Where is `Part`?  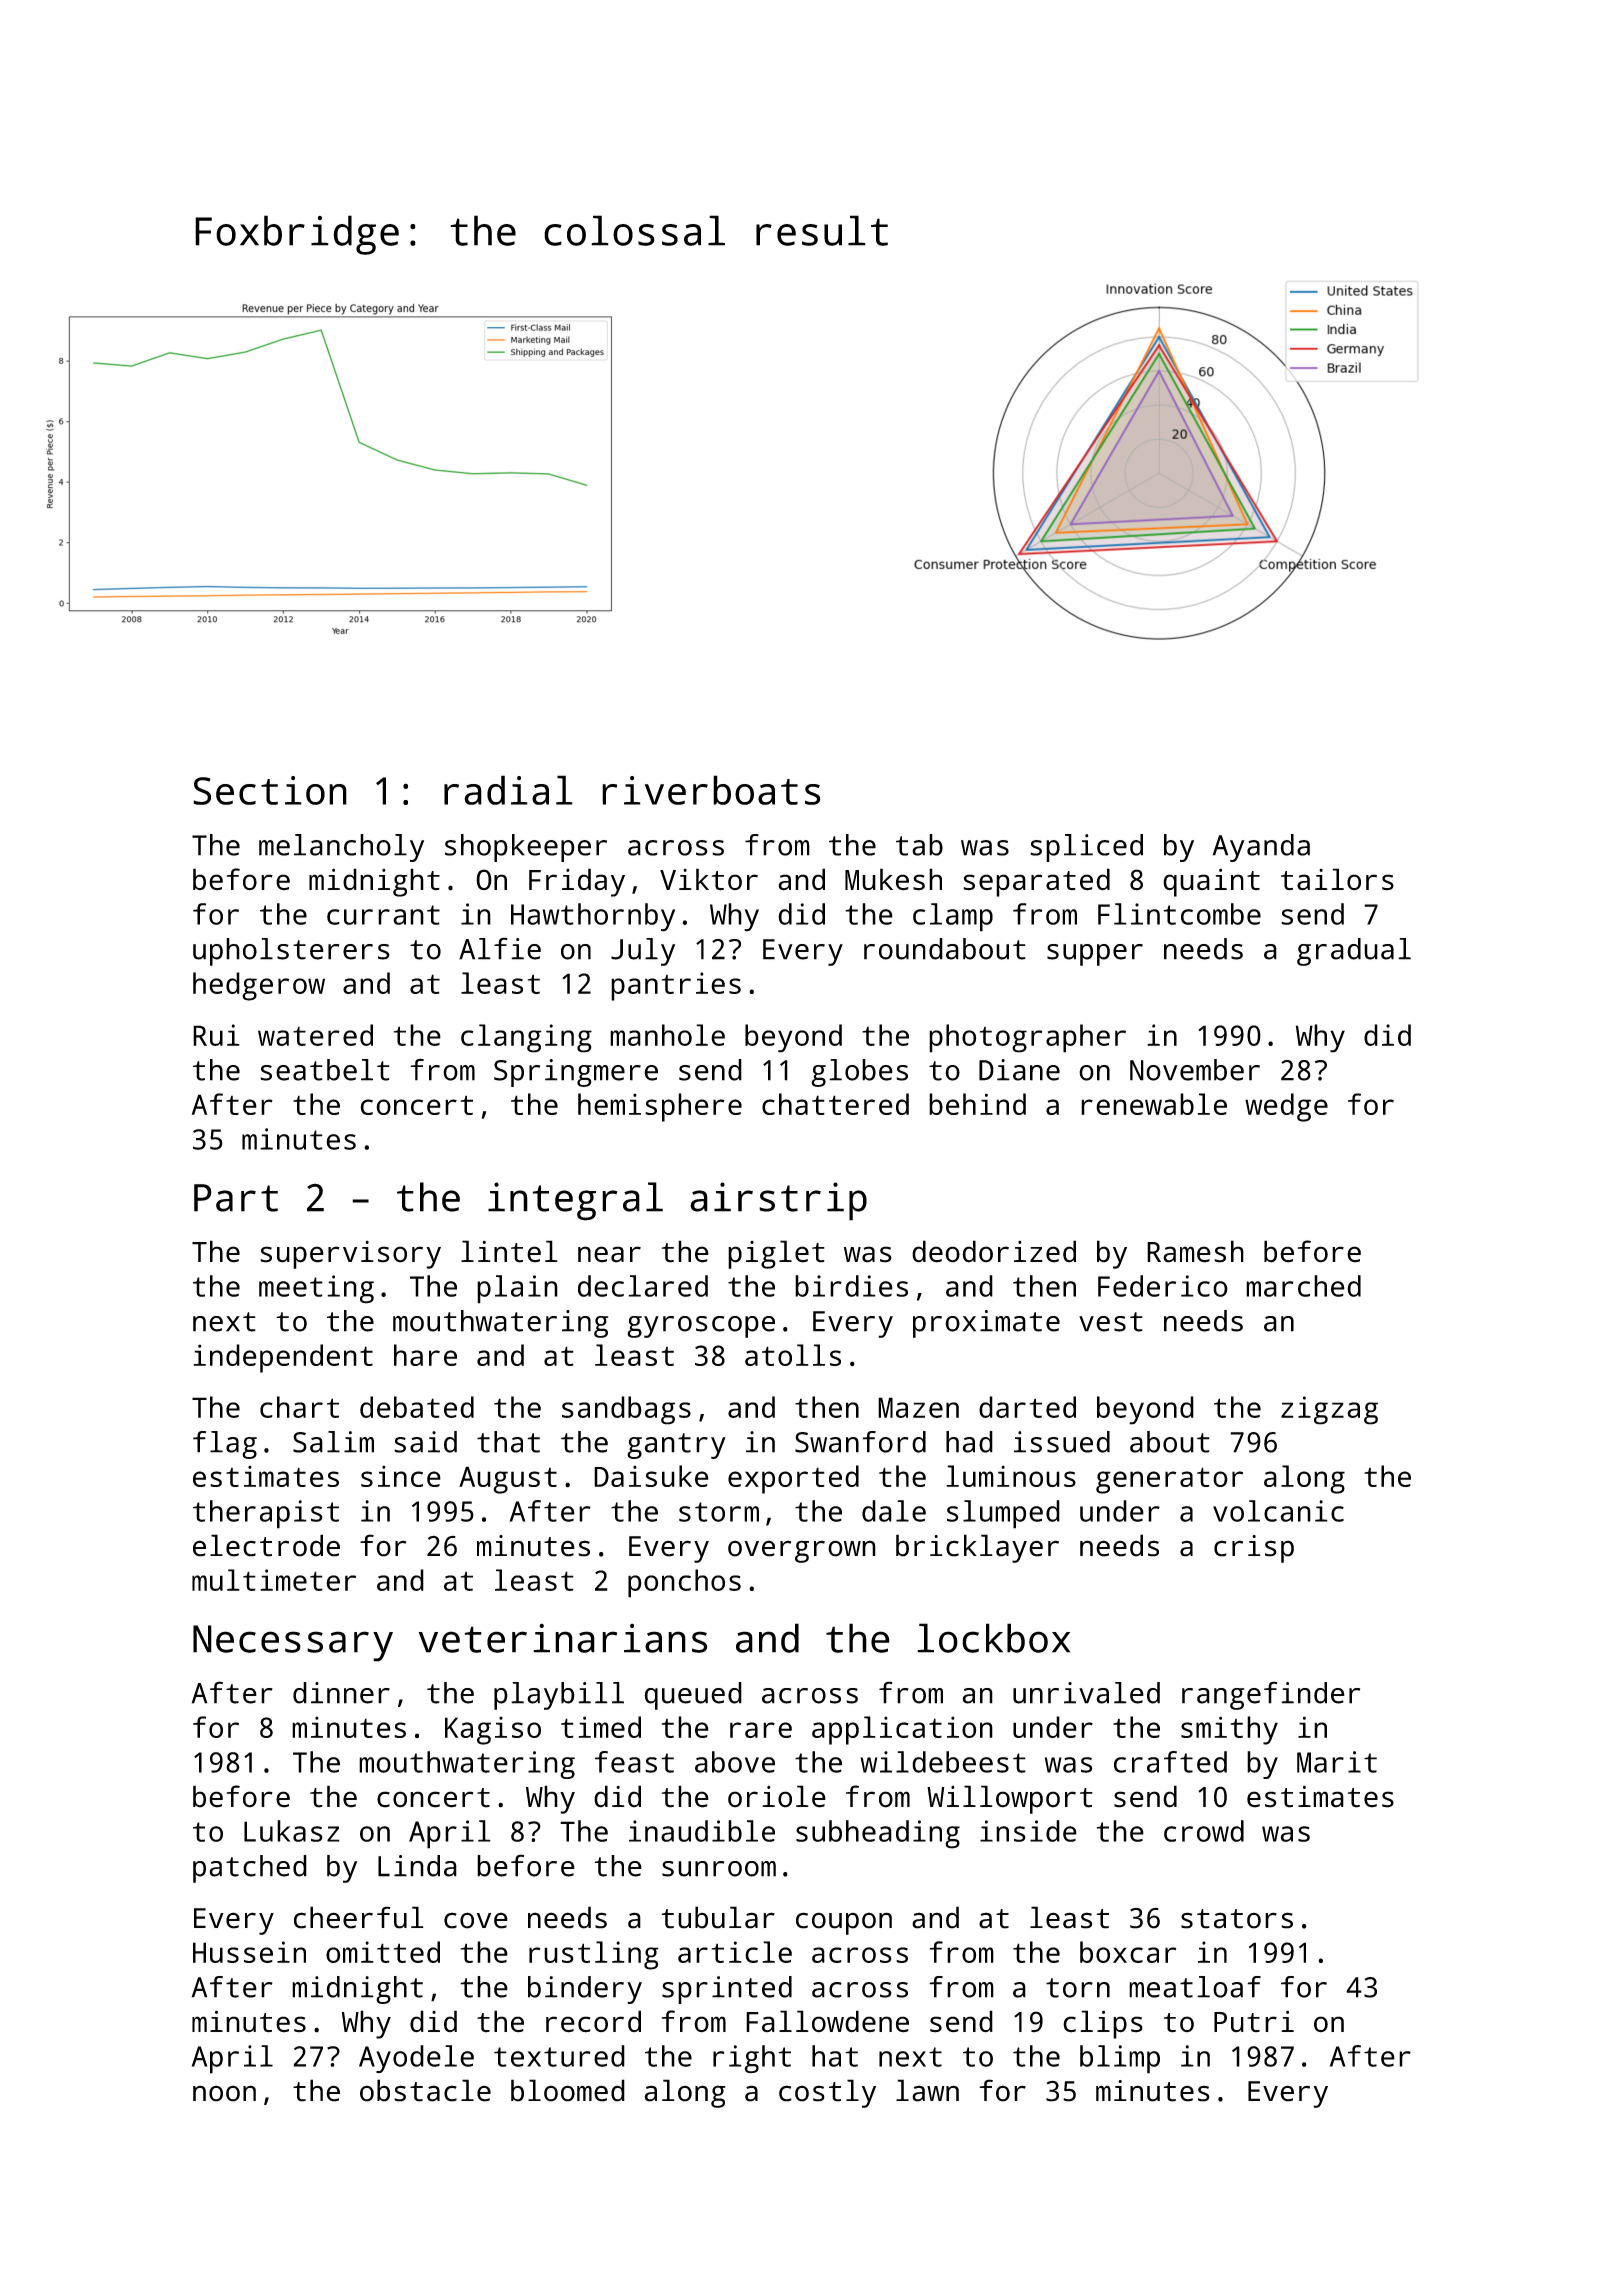 Part is located at coordinates (236, 1198).
